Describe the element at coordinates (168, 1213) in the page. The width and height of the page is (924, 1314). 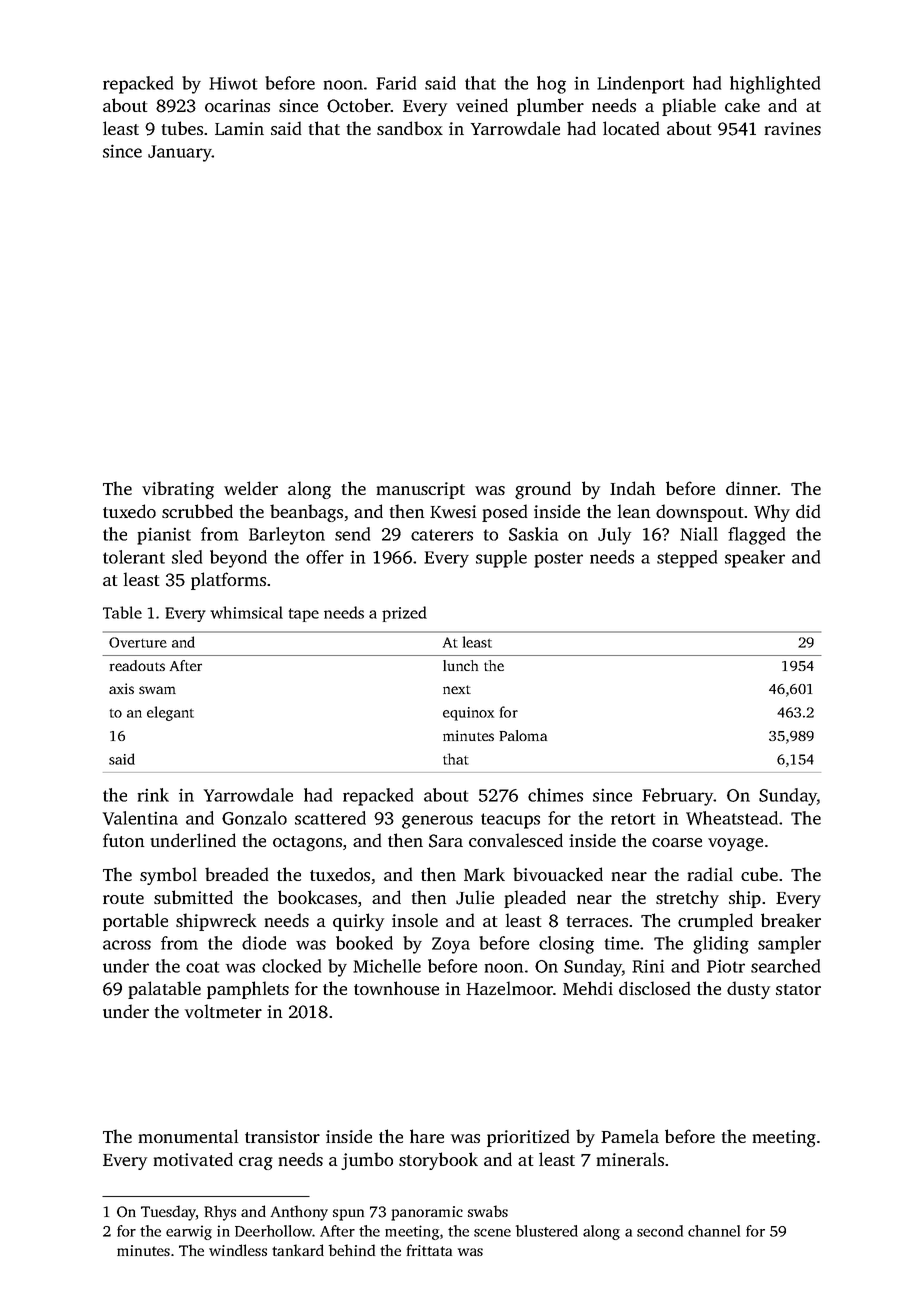
I see `Tuesday` at that location.
